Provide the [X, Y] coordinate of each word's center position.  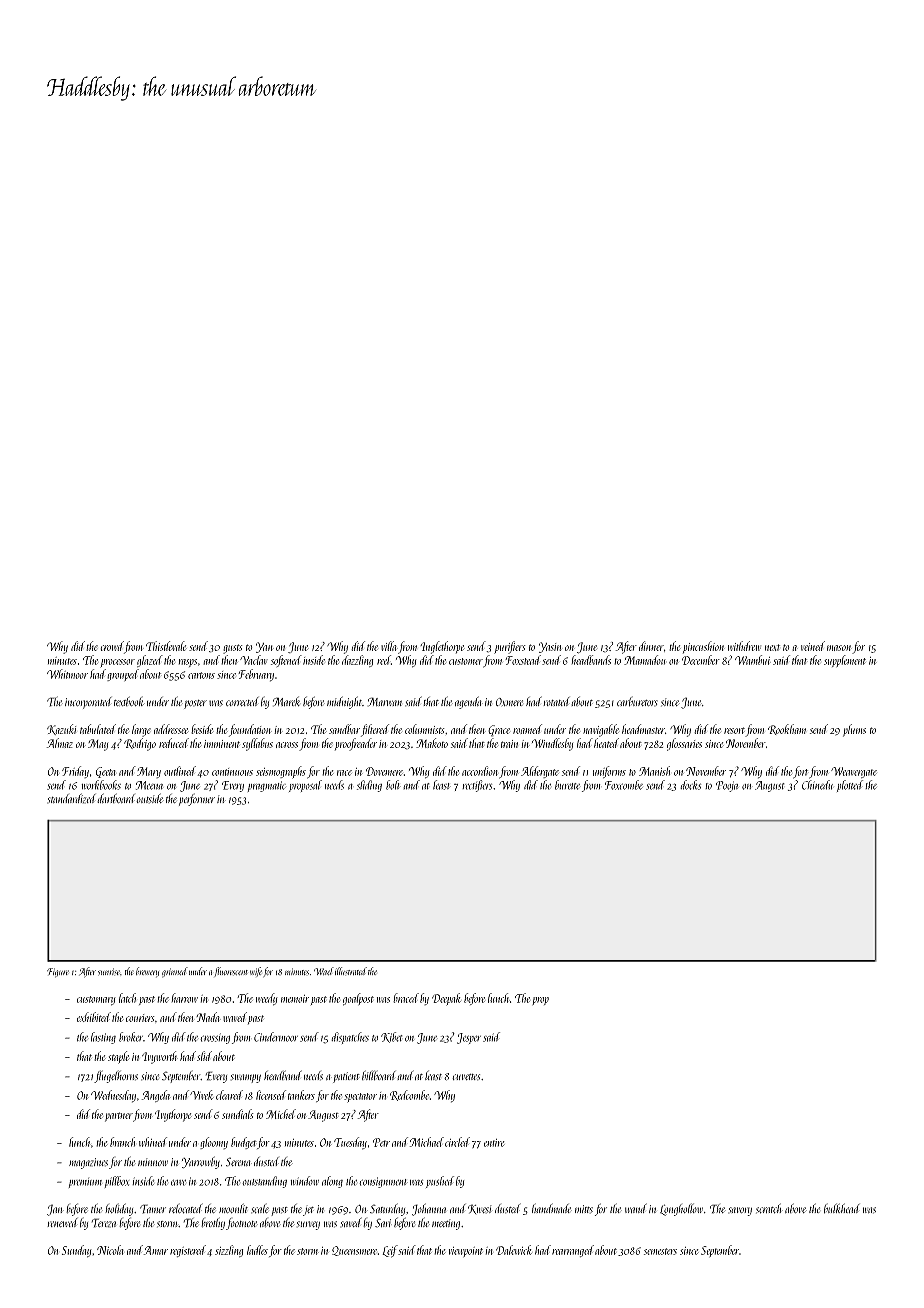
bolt [393, 785]
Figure [58, 973]
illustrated [351, 971]
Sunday [77, 1251]
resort [734, 730]
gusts [233, 649]
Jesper [469, 1038]
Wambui [753, 660]
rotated [556, 701]
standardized [71, 798]
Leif [390, 1251]
